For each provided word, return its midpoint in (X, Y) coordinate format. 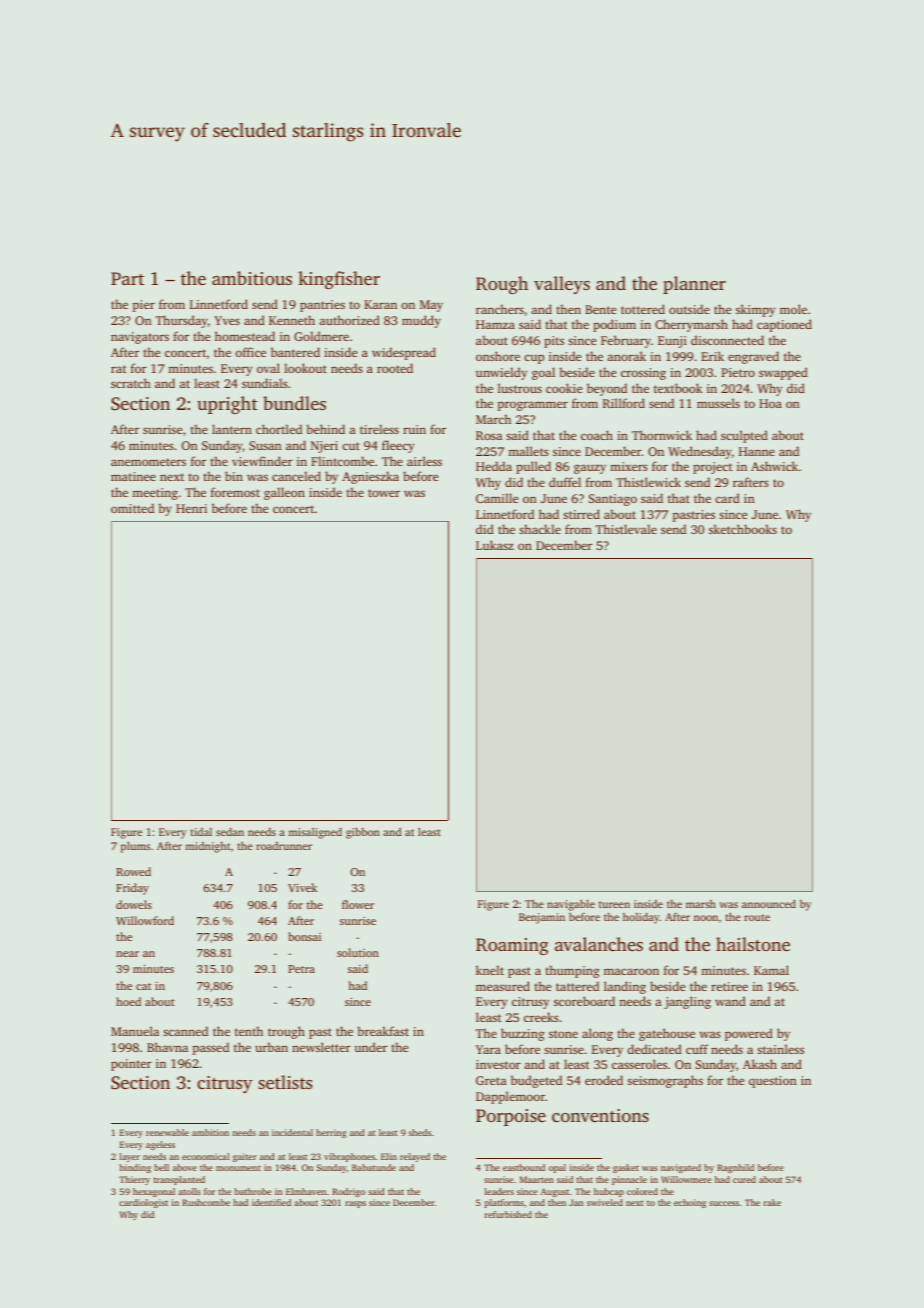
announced (769, 903)
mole (793, 309)
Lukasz (495, 545)
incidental (292, 1132)
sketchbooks (743, 529)
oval (268, 368)
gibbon (363, 833)
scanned (185, 1031)
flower (358, 904)
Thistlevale (626, 529)
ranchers (500, 309)
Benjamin (542, 918)
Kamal (771, 970)
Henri (191, 508)
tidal (201, 832)
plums (135, 847)
